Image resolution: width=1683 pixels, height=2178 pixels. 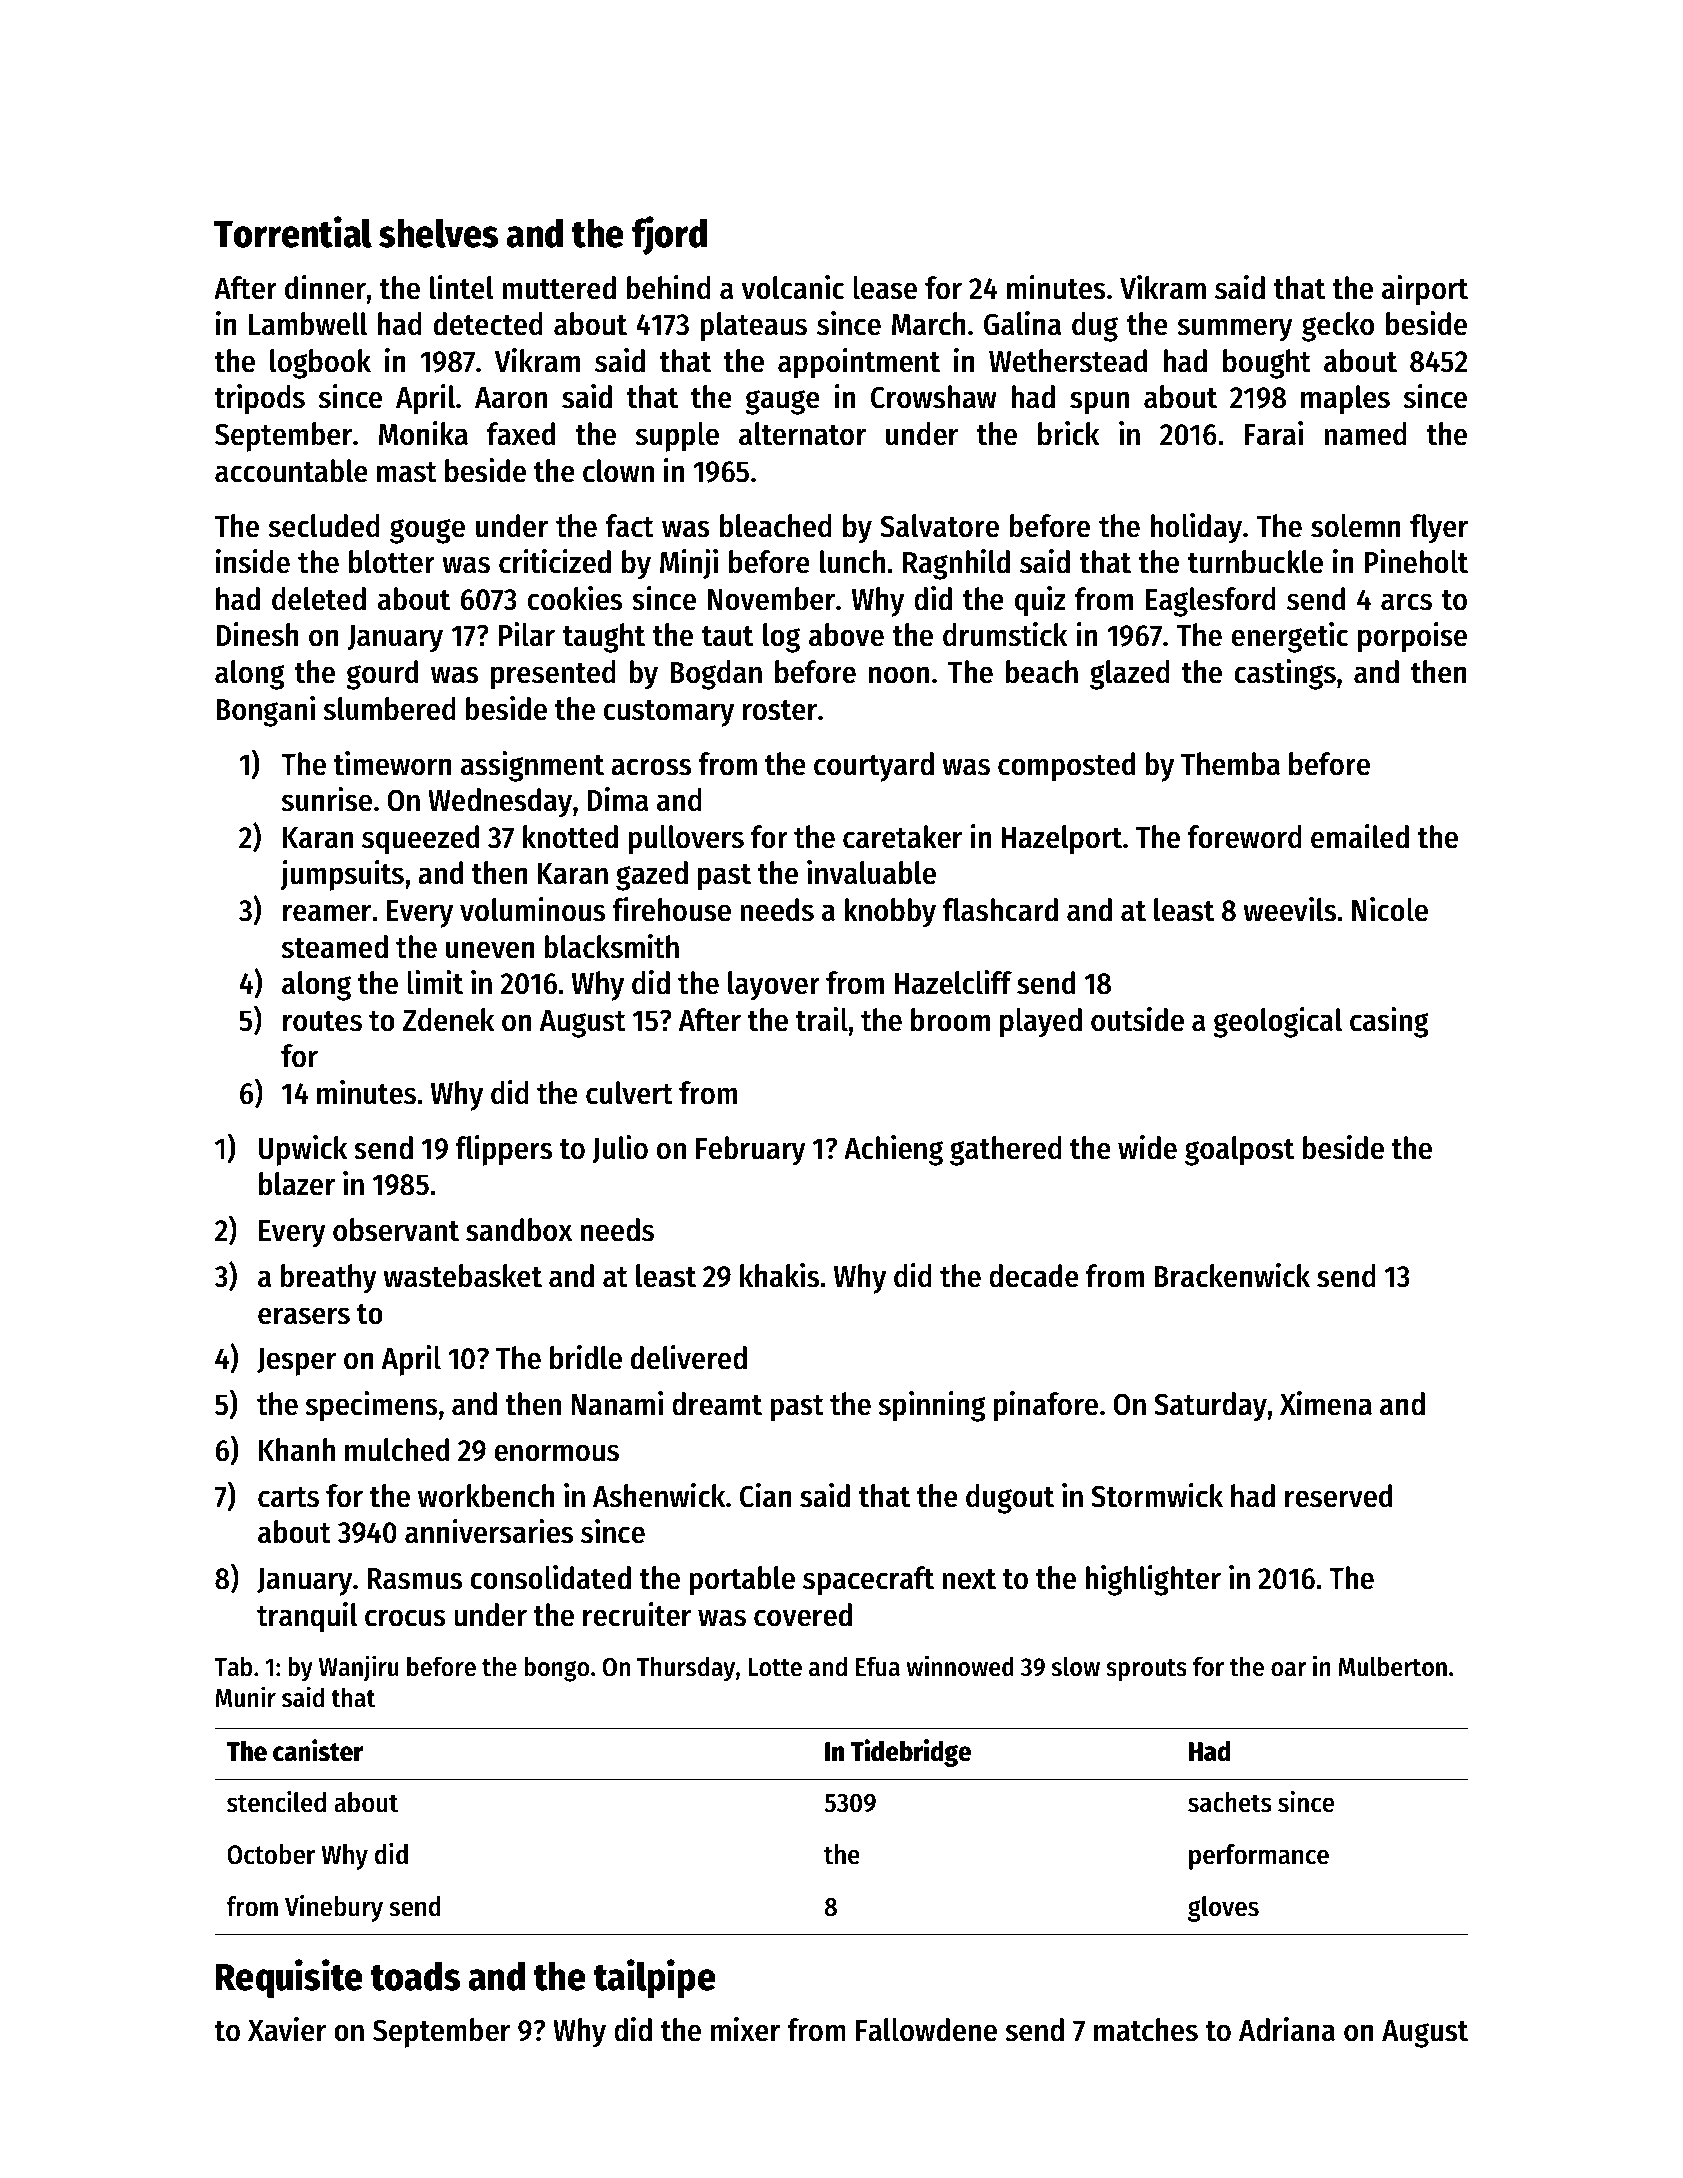 What do you see at coordinates (753, 327) in the screenshot?
I see `plateaus` at bounding box center [753, 327].
